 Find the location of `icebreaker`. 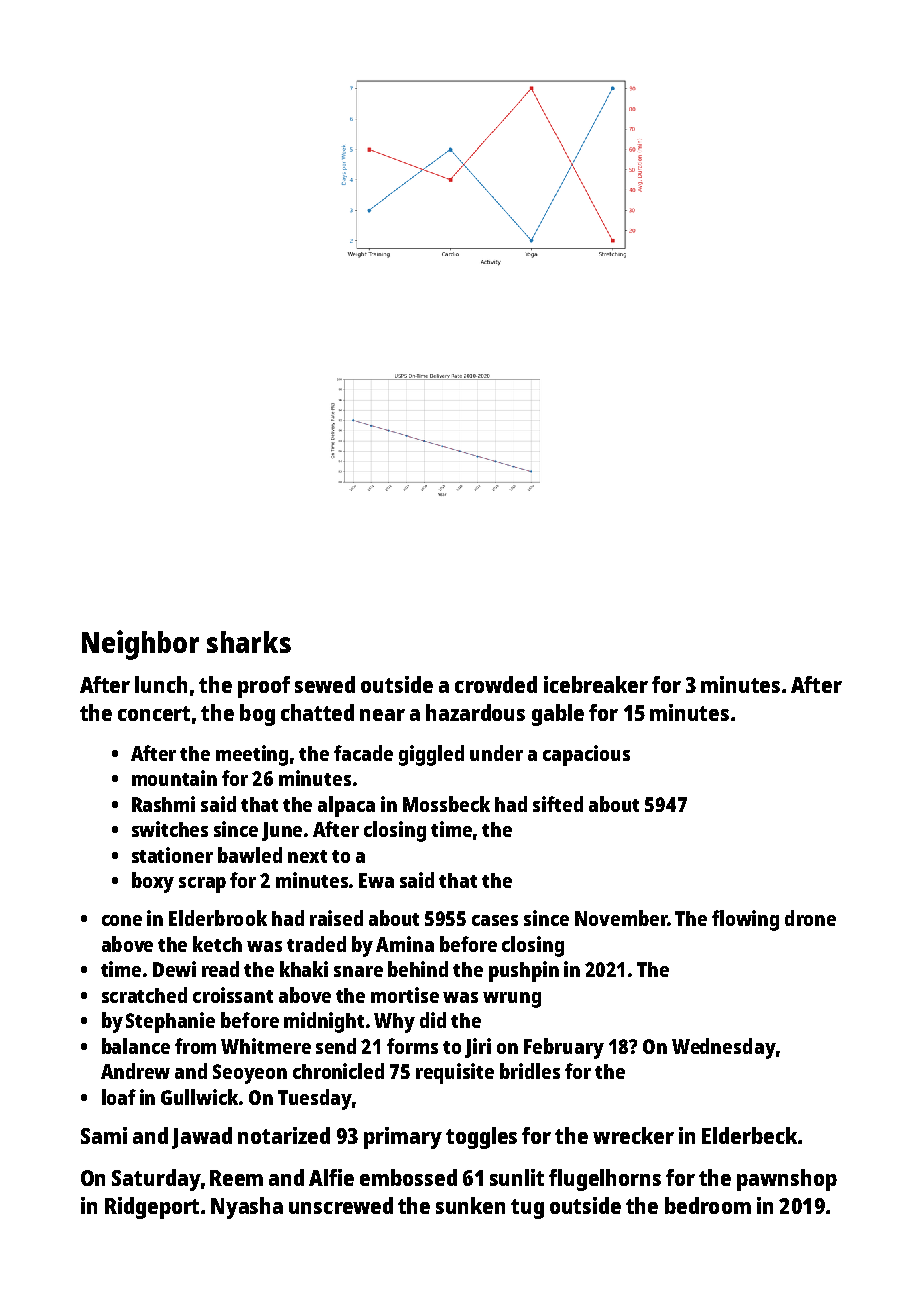

icebreaker is located at coordinates (596, 684).
